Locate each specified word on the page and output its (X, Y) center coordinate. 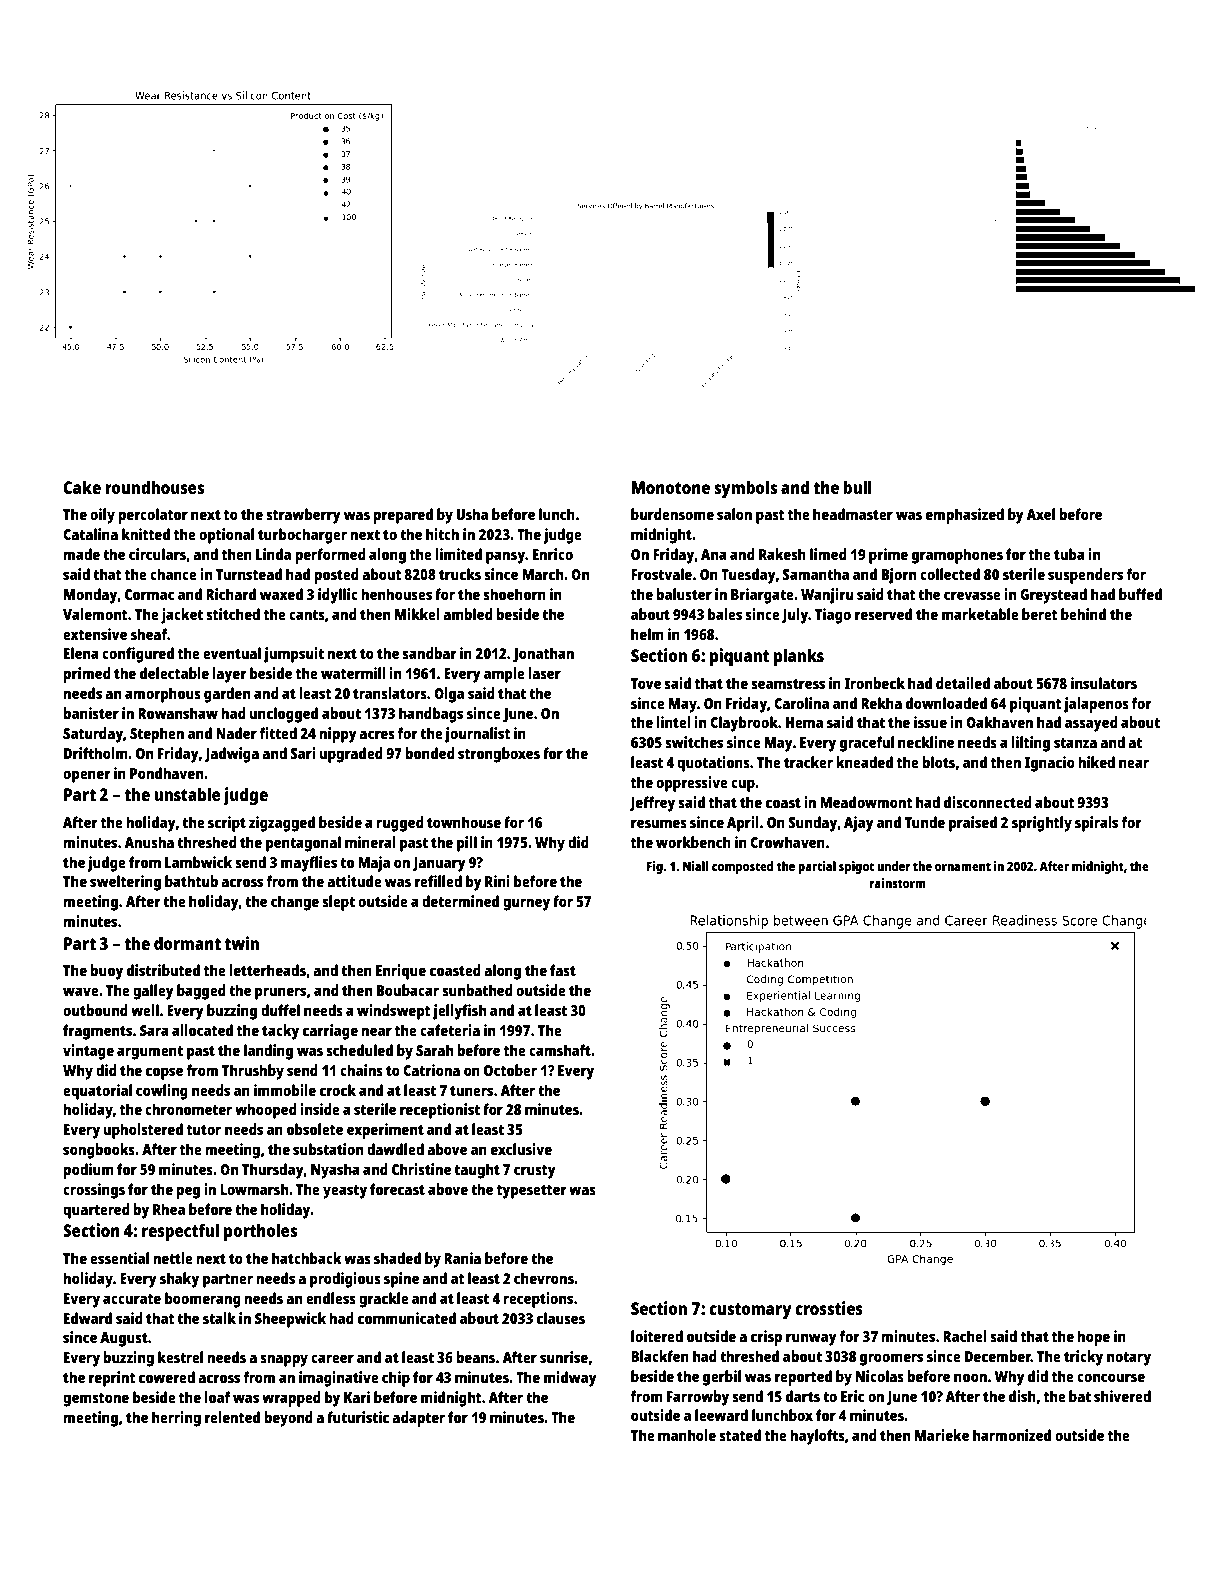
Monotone (670, 487)
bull (857, 487)
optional (226, 536)
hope (1093, 1338)
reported (803, 1378)
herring (176, 1419)
